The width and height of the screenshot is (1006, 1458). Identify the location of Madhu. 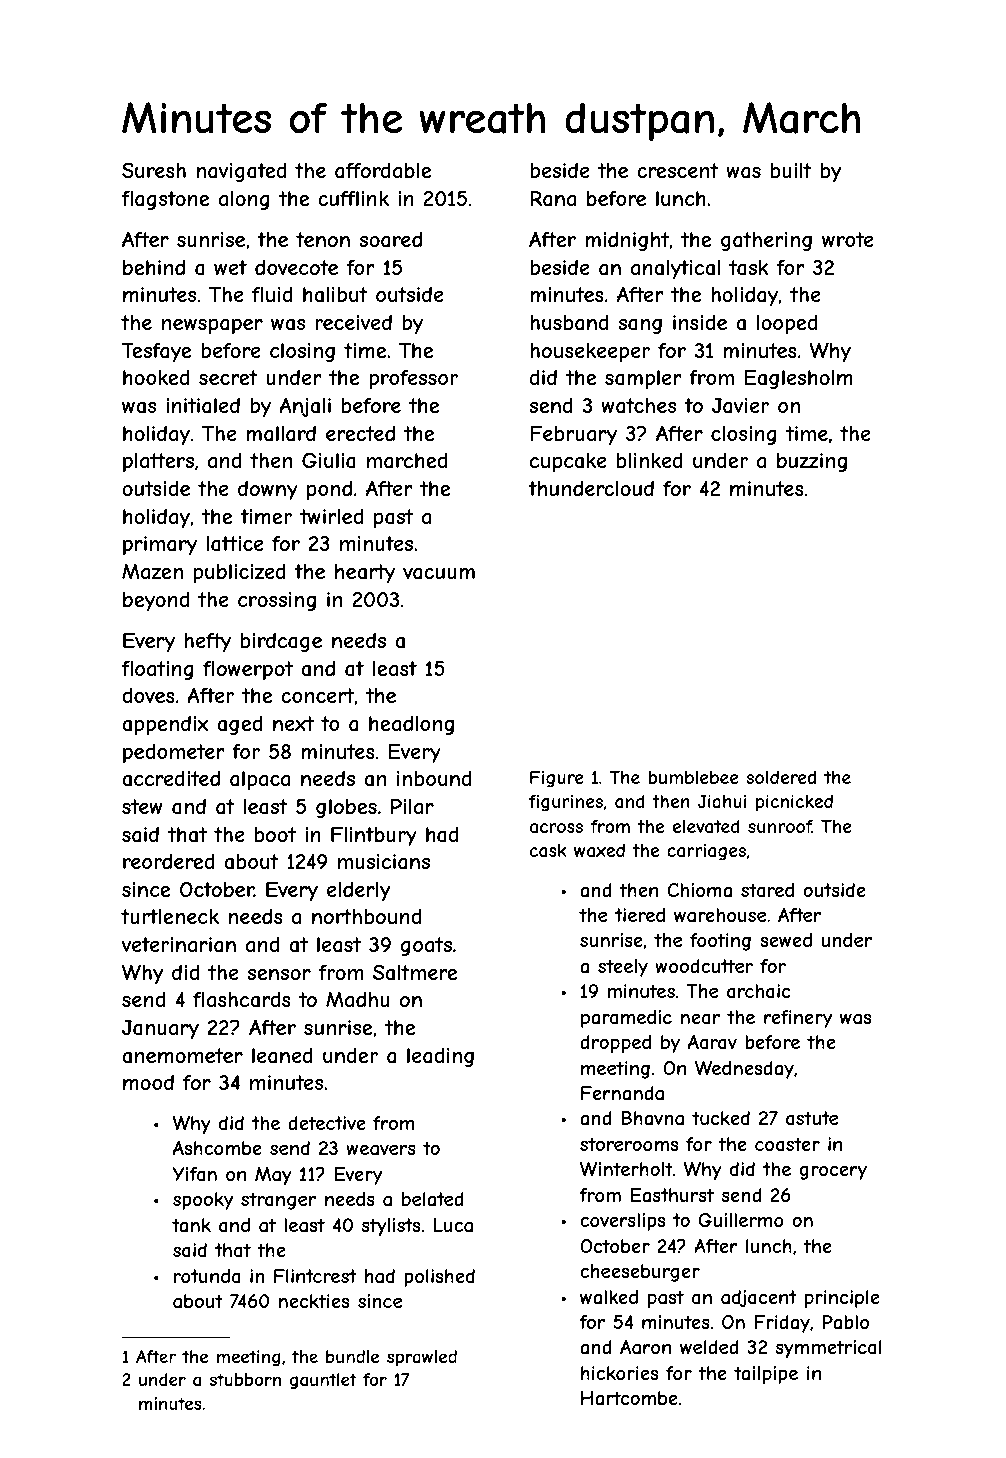
(358, 999).
